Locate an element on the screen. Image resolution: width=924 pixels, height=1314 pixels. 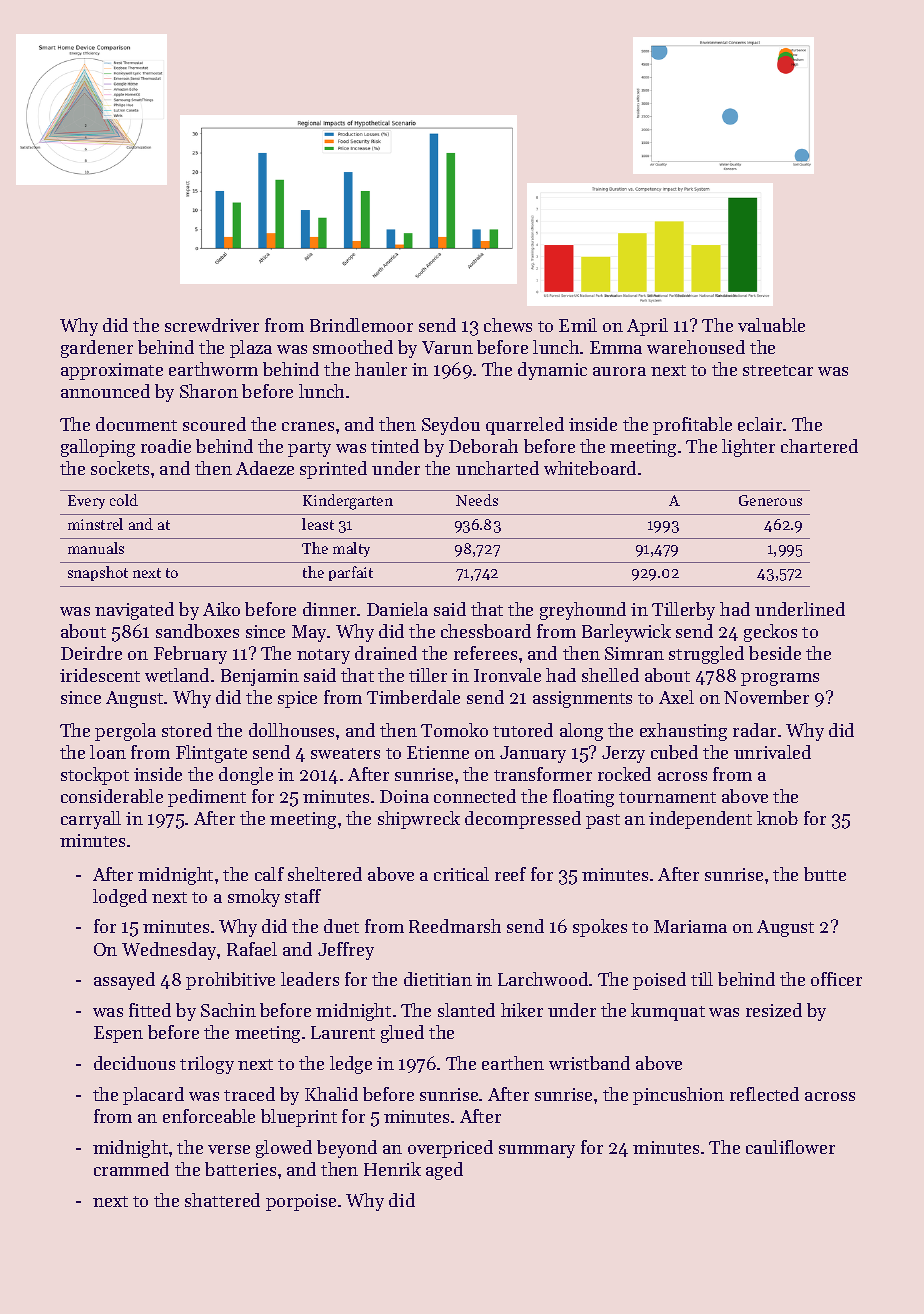
past is located at coordinates (603, 821).
